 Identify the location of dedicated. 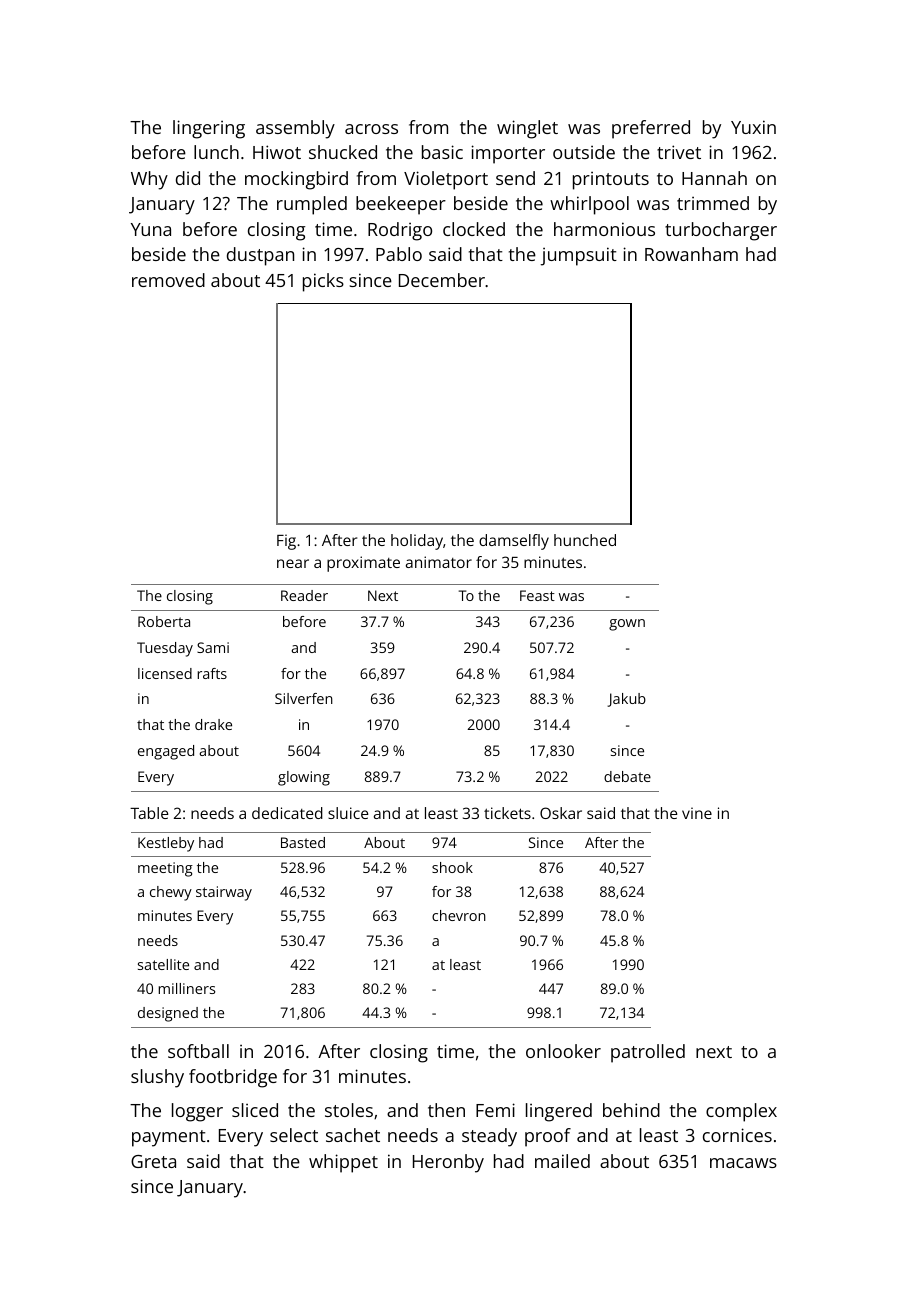
(287, 813).
